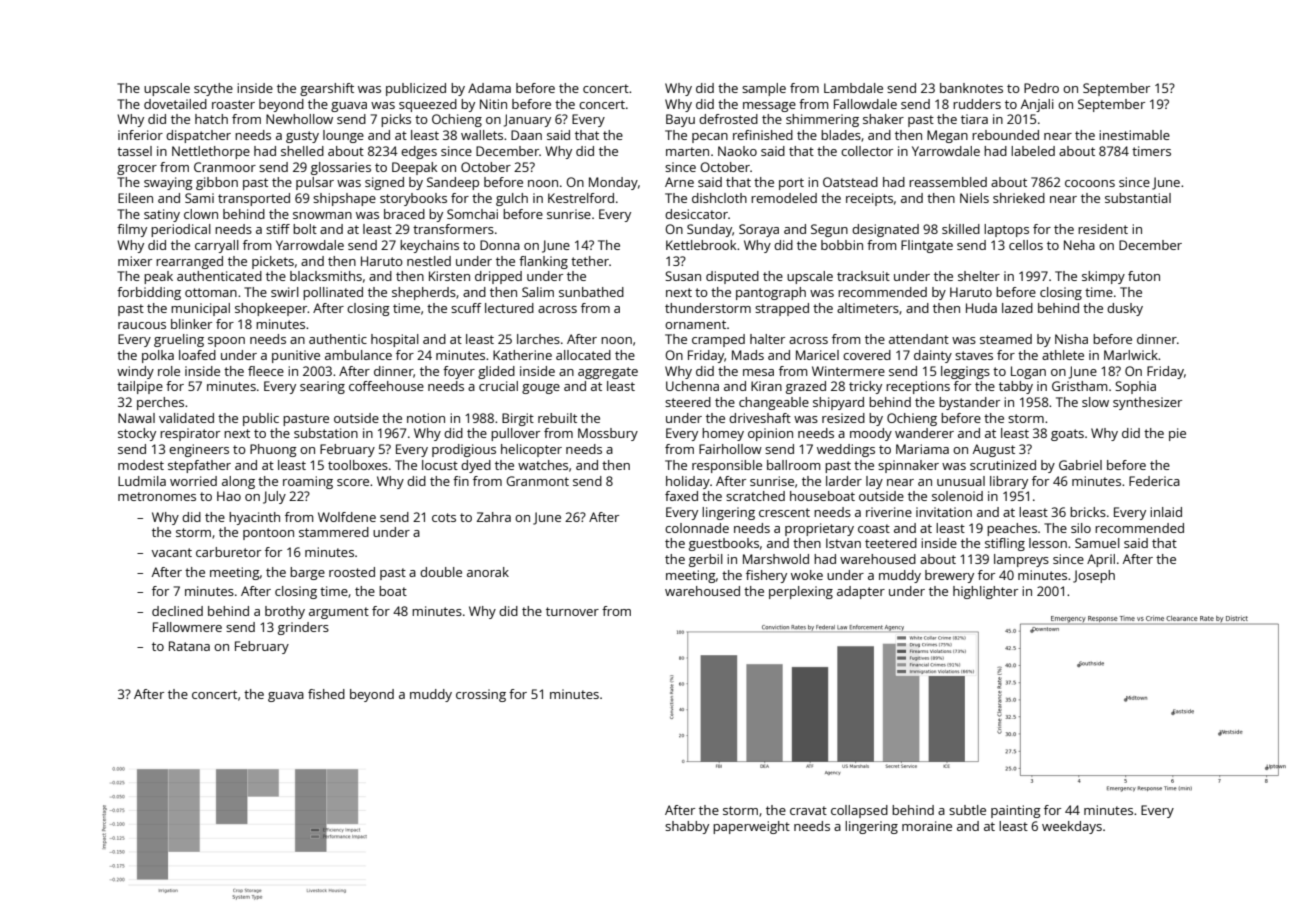 The image size is (1308, 924). What do you see at coordinates (1134, 135) in the screenshot?
I see `inestimable` at bounding box center [1134, 135].
